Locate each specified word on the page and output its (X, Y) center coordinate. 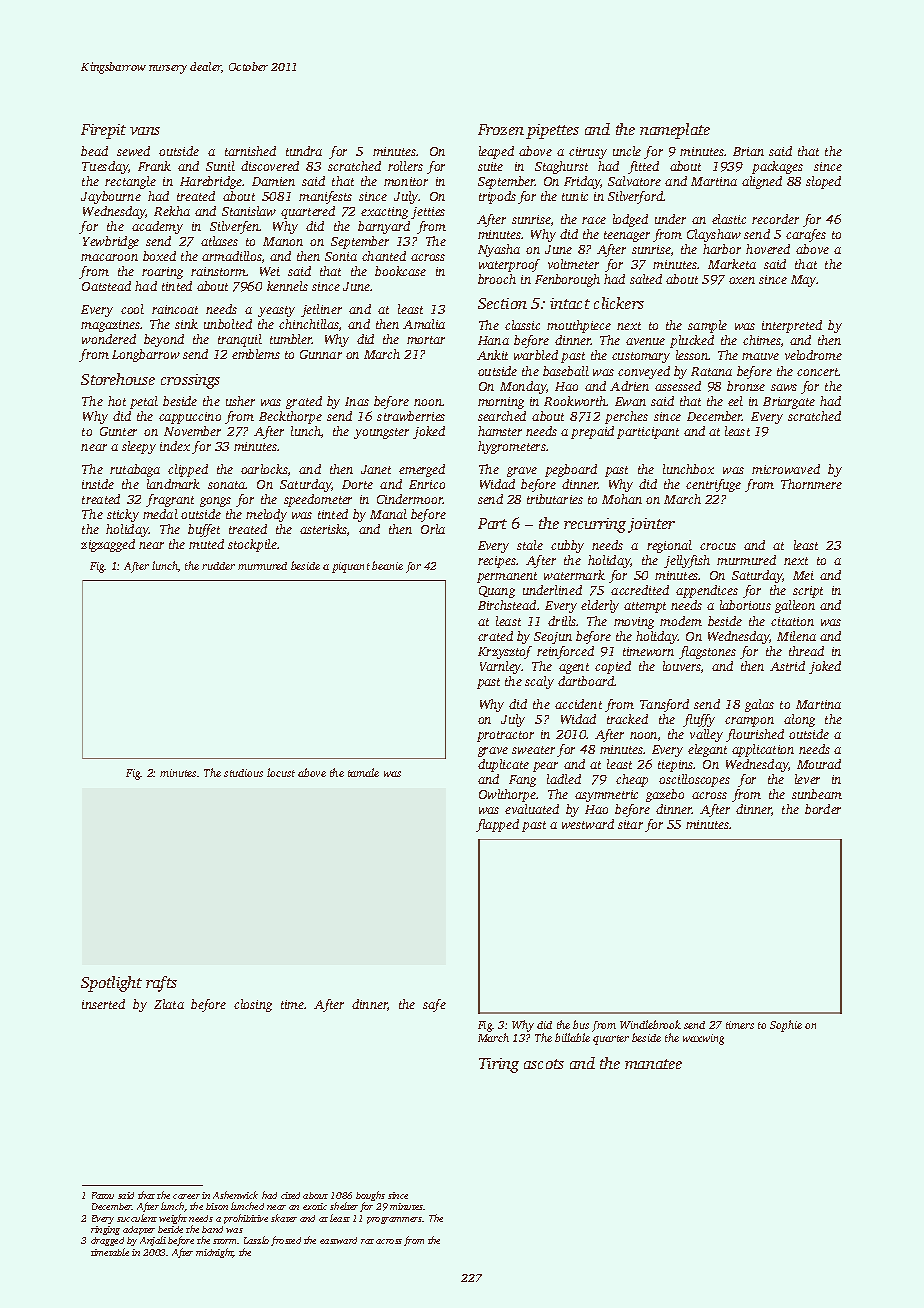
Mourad (819, 764)
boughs (370, 1197)
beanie (387, 565)
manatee (653, 1064)
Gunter (118, 431)
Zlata (169, 1004)
